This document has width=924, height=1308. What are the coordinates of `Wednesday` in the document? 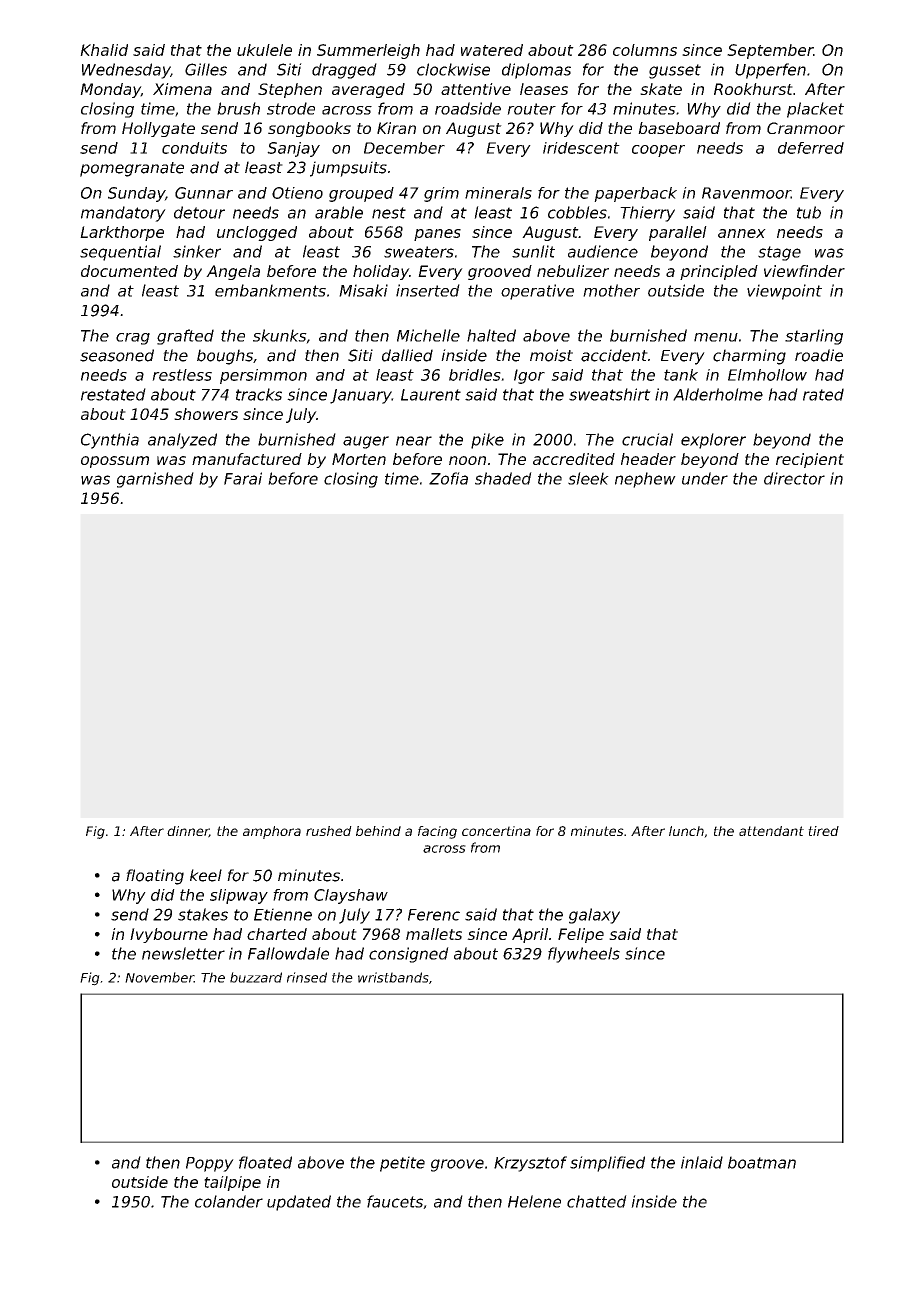 It's located at (126, 71).
